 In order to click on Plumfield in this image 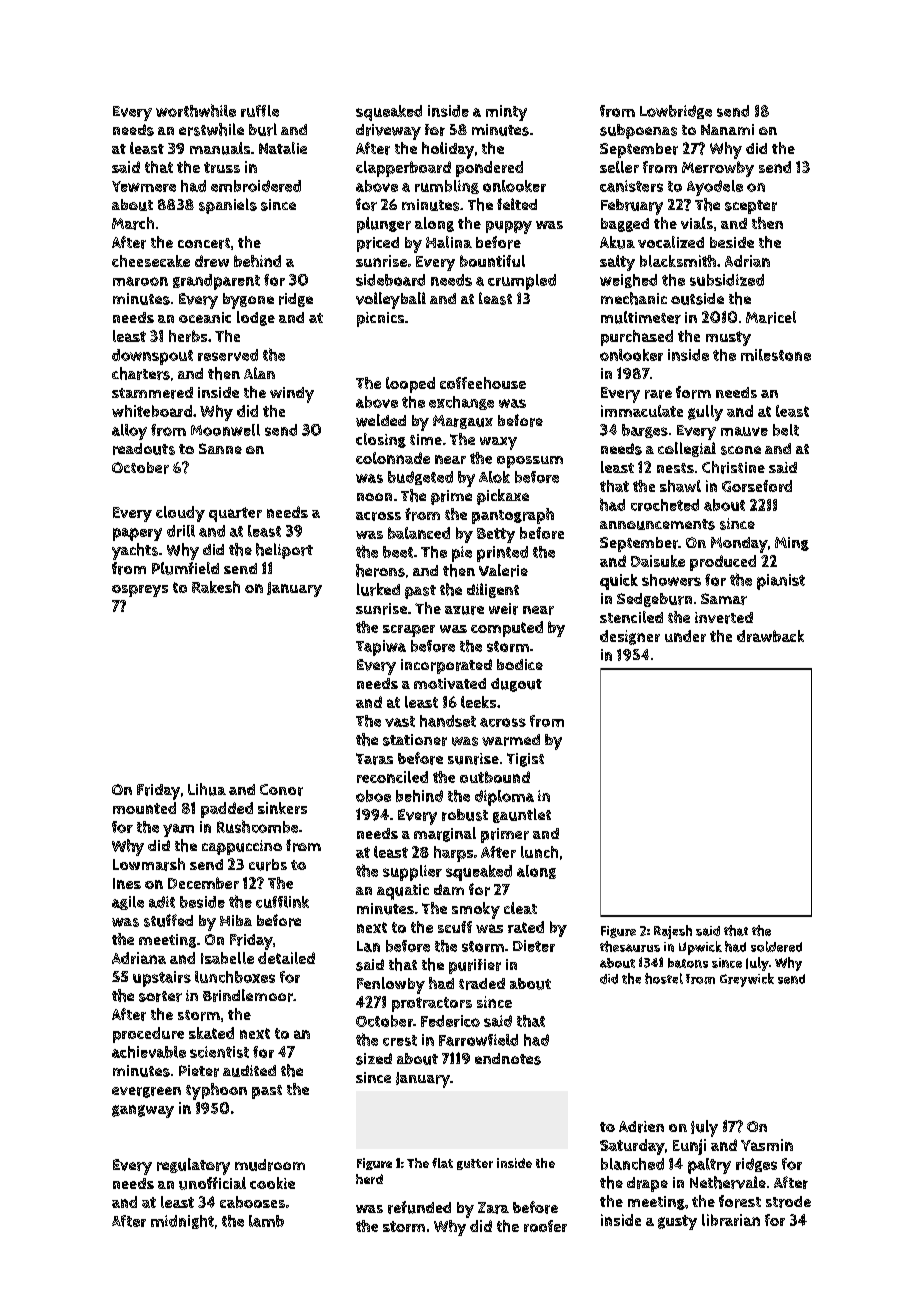, I will do `click(185, 568)`.
